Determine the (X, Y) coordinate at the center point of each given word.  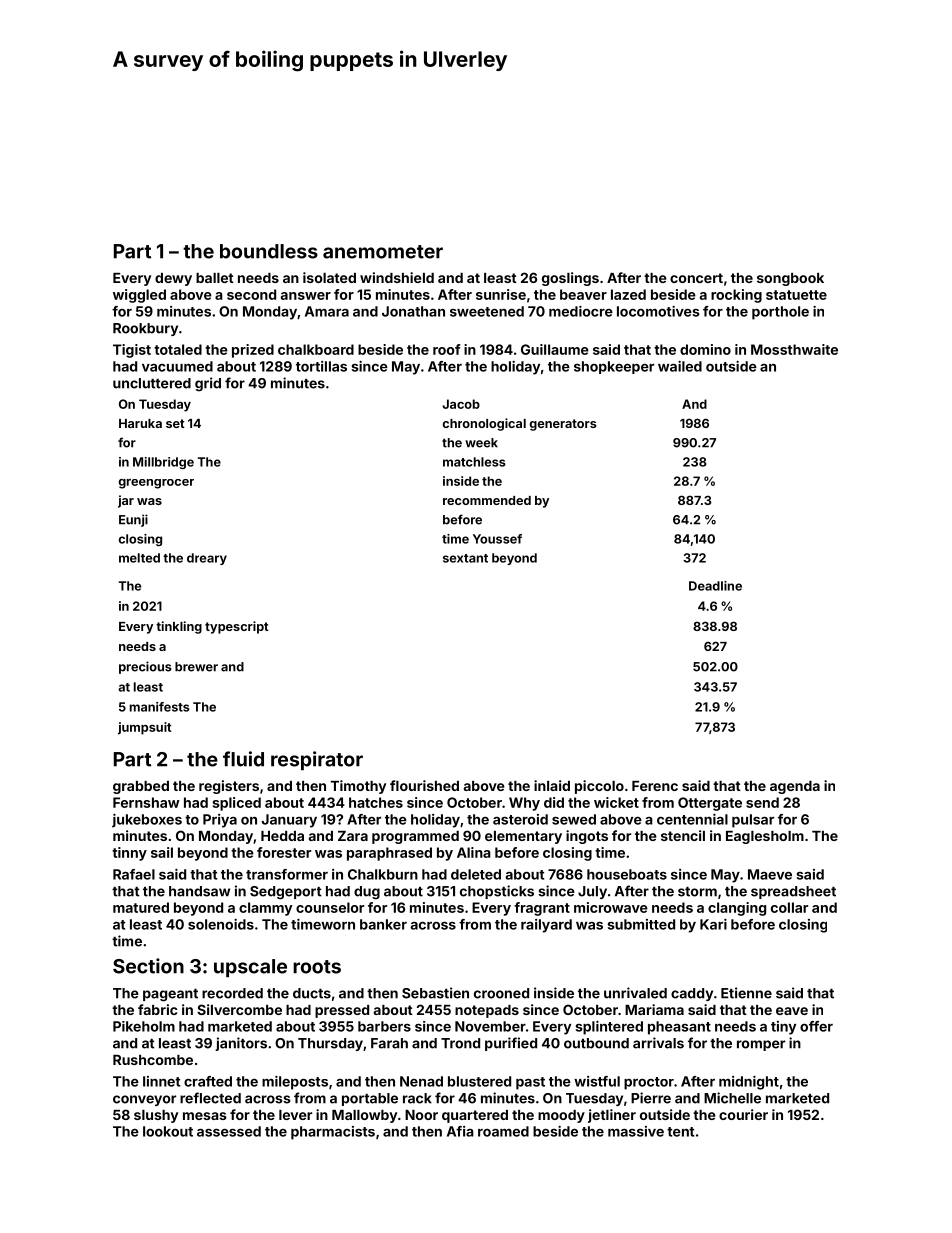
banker (383, 924)
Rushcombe (153, 1060)
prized (253, 351)
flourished (424, 785)
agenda (795, 787)
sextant (465, 558)
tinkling (179, 627)
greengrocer (156, 484)
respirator (317, 760)
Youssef (497, 539)
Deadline (715, 586)
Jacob (461, 404)
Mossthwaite (794, 349)
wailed (680, 366)
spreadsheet (793, 892)
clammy (266, 909)
